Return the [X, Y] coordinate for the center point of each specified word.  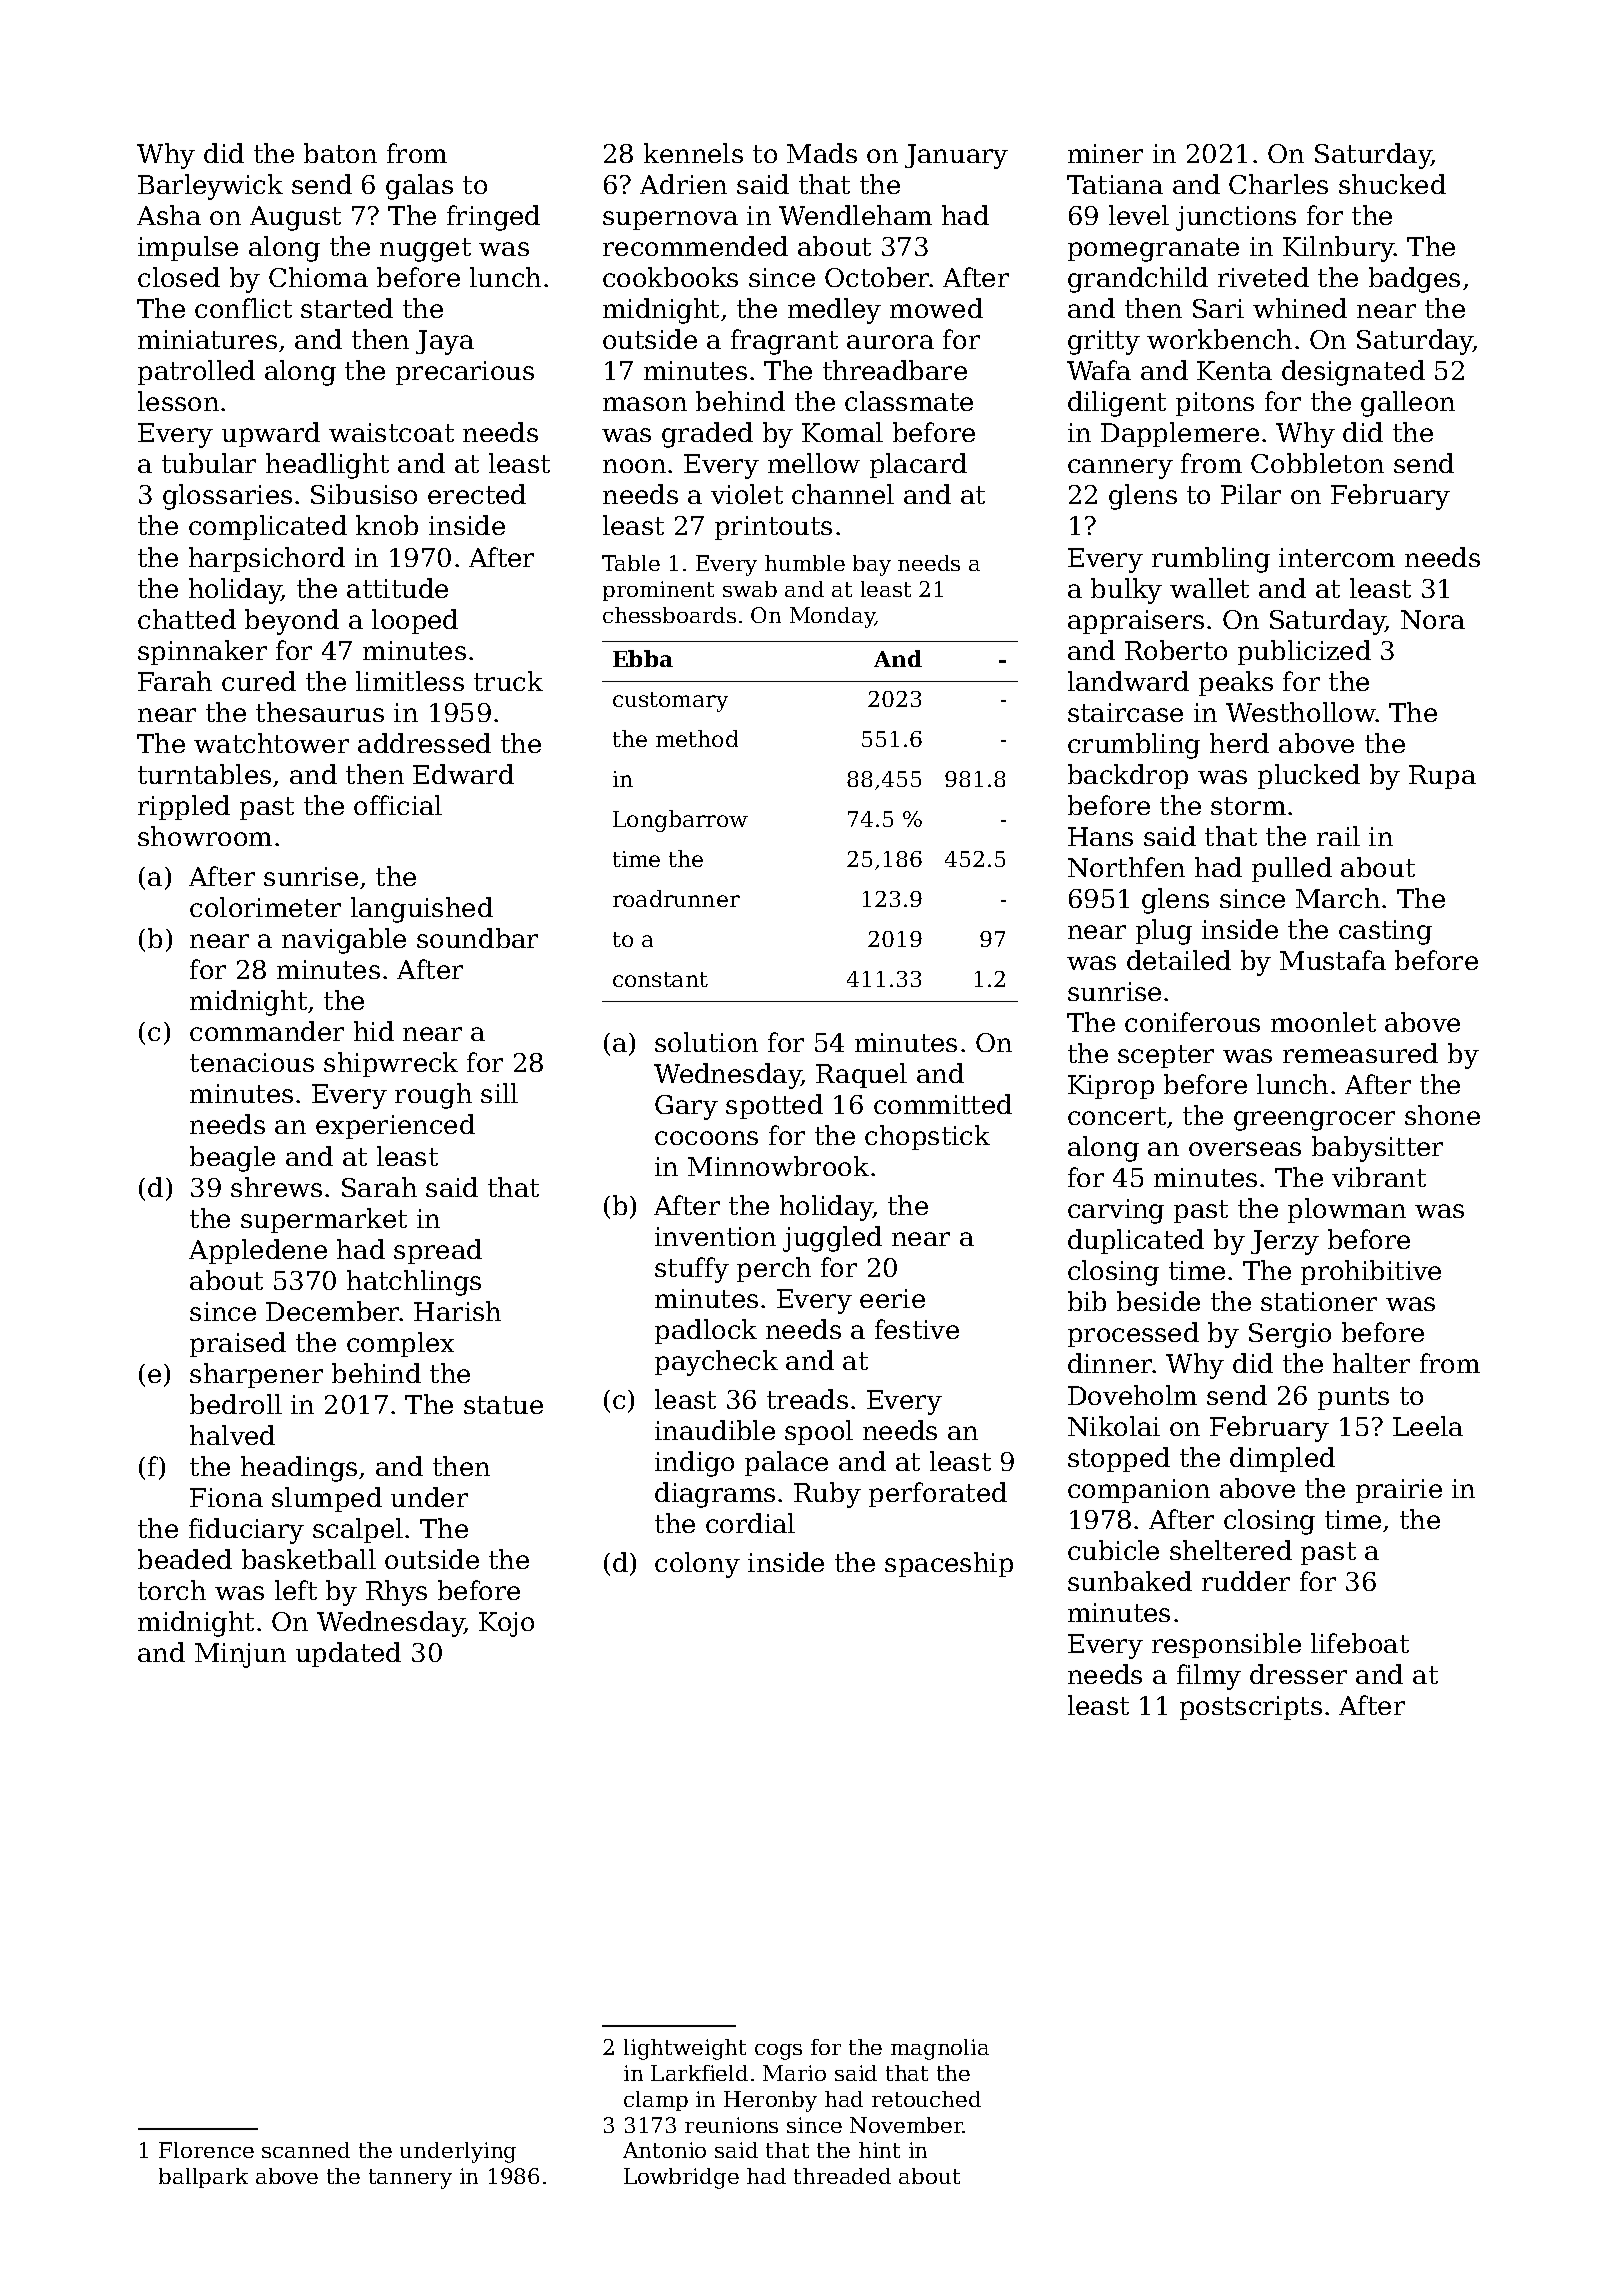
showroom [205, 836]
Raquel [861, 1075]
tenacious [252, 1062]
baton [340, 153]
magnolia [940, 2049]
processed [1133, 1334]
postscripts [1251, 1708]
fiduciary [246, 1531]
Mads [822, 153]
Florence [206, 2150]
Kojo [506, 1624]
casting [1385, 932]
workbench [1219, 339]
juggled [832, 1239]
